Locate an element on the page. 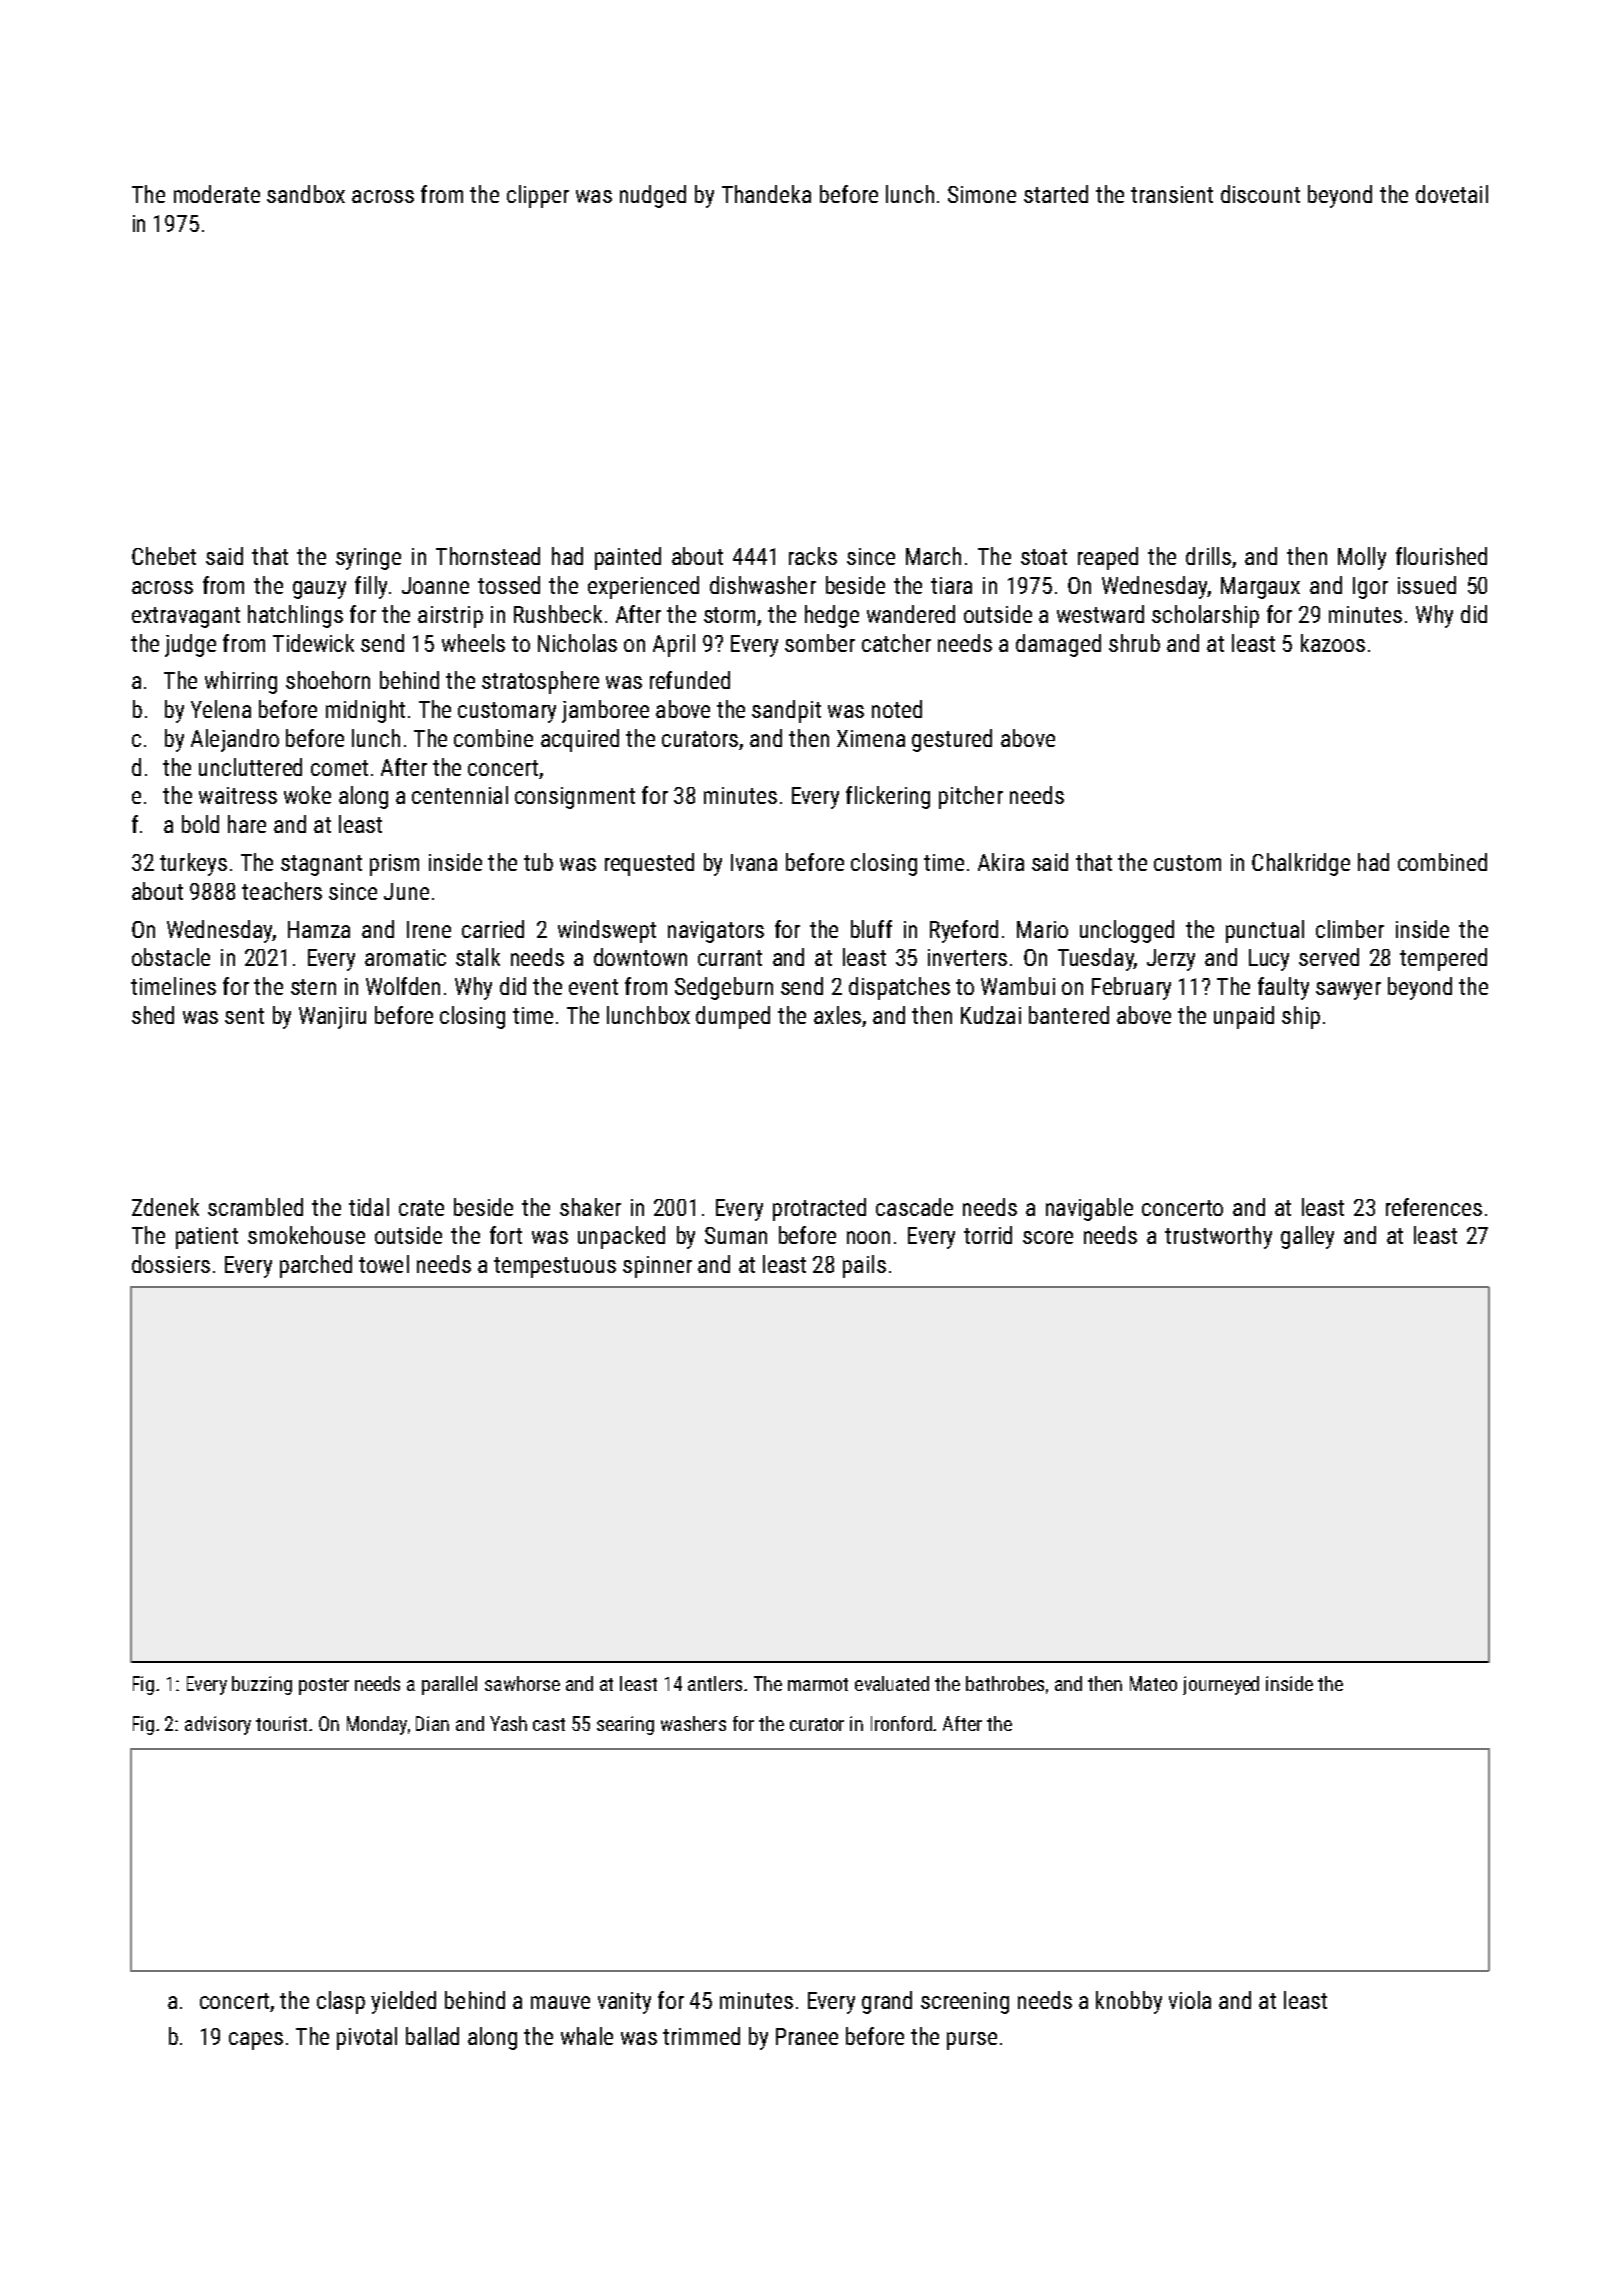 Image resolution: width=1620 pixels, height=2292 pixels. tempered is located at coordinates (1443, 959).
